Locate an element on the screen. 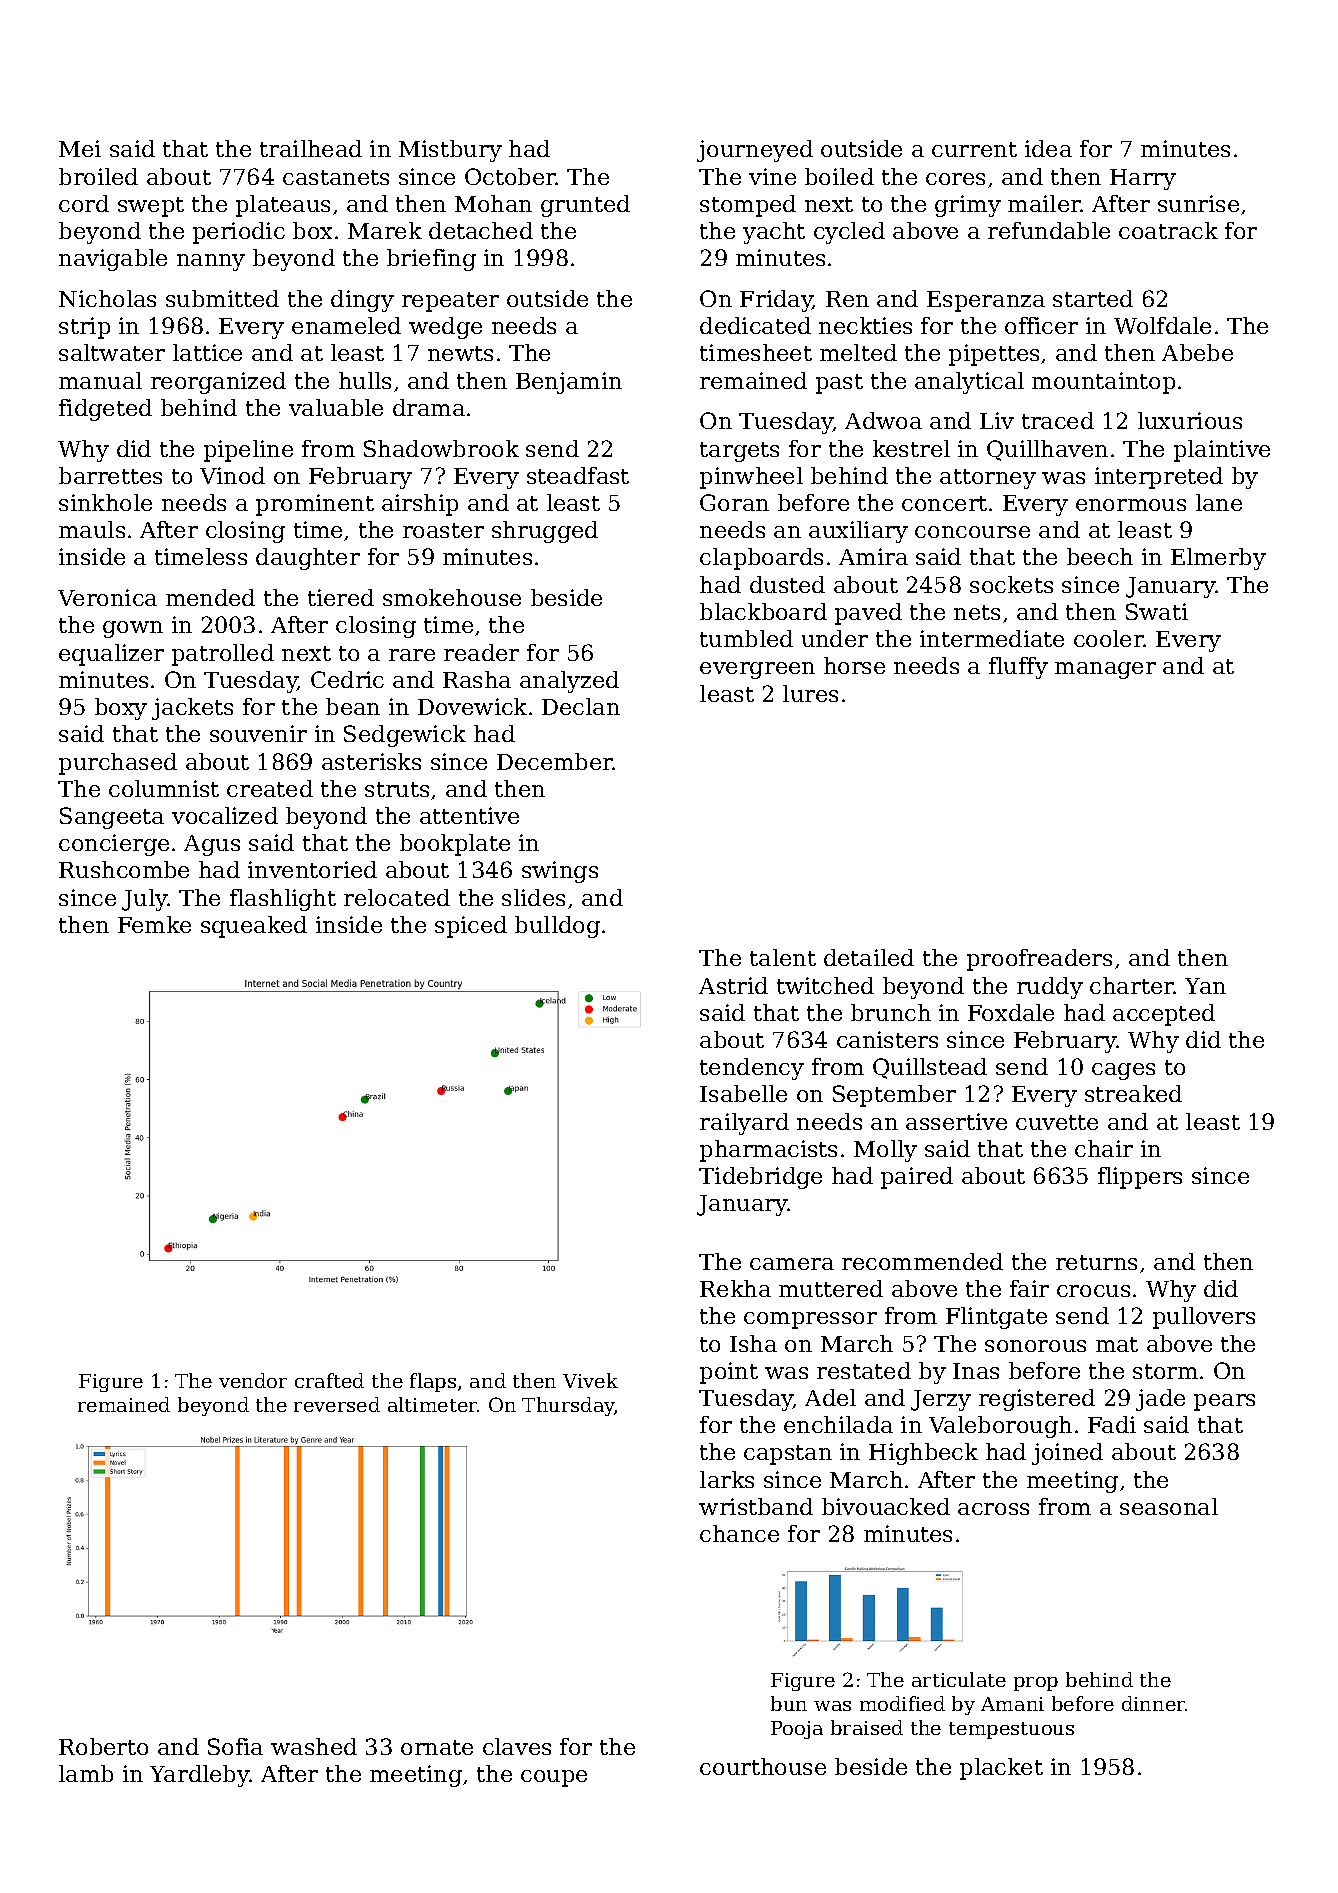  larks is located at coordinates (727, 1479).
